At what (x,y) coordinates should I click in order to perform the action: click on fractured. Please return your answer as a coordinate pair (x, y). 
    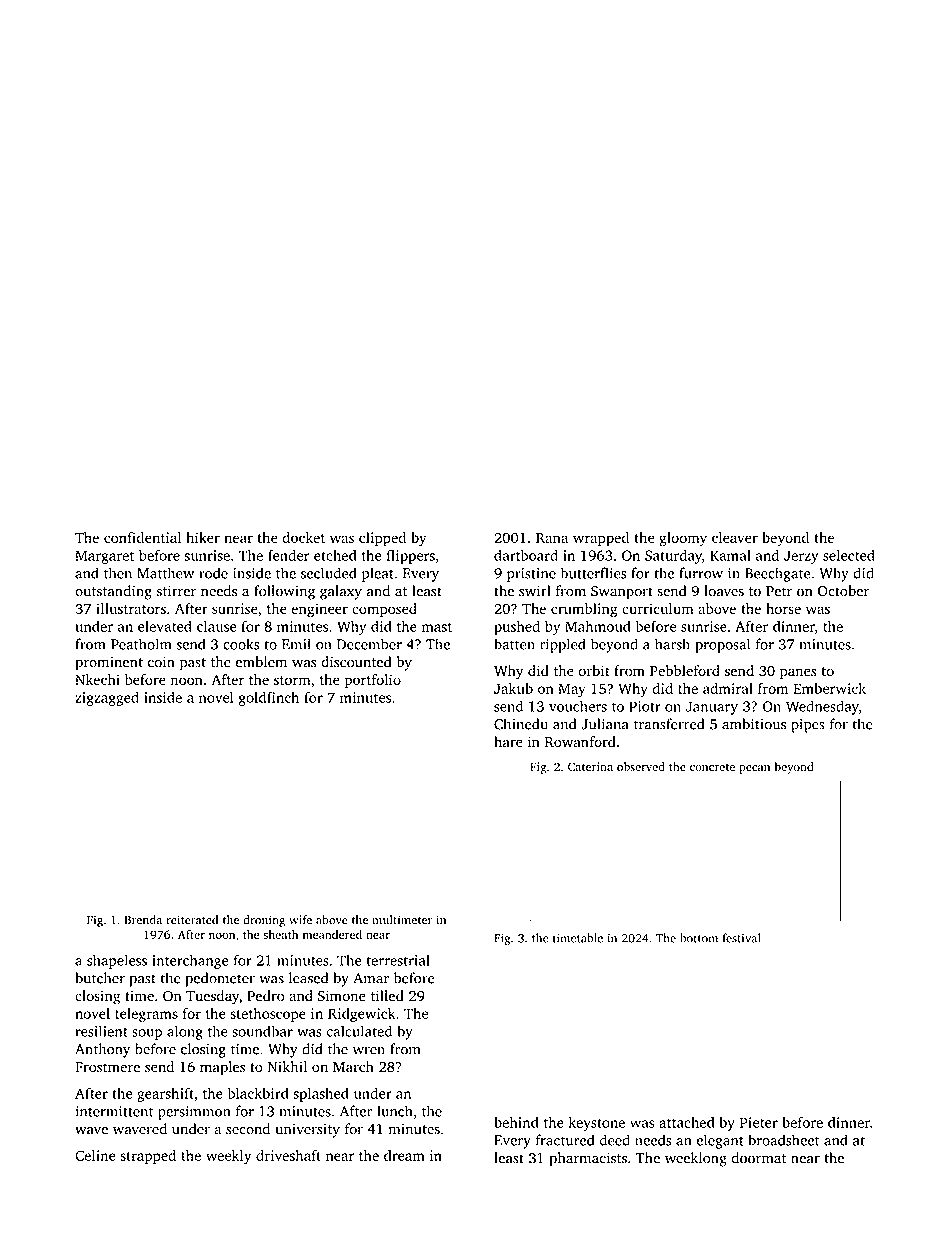
    Looking at the image, I should click on (565, 1140).
